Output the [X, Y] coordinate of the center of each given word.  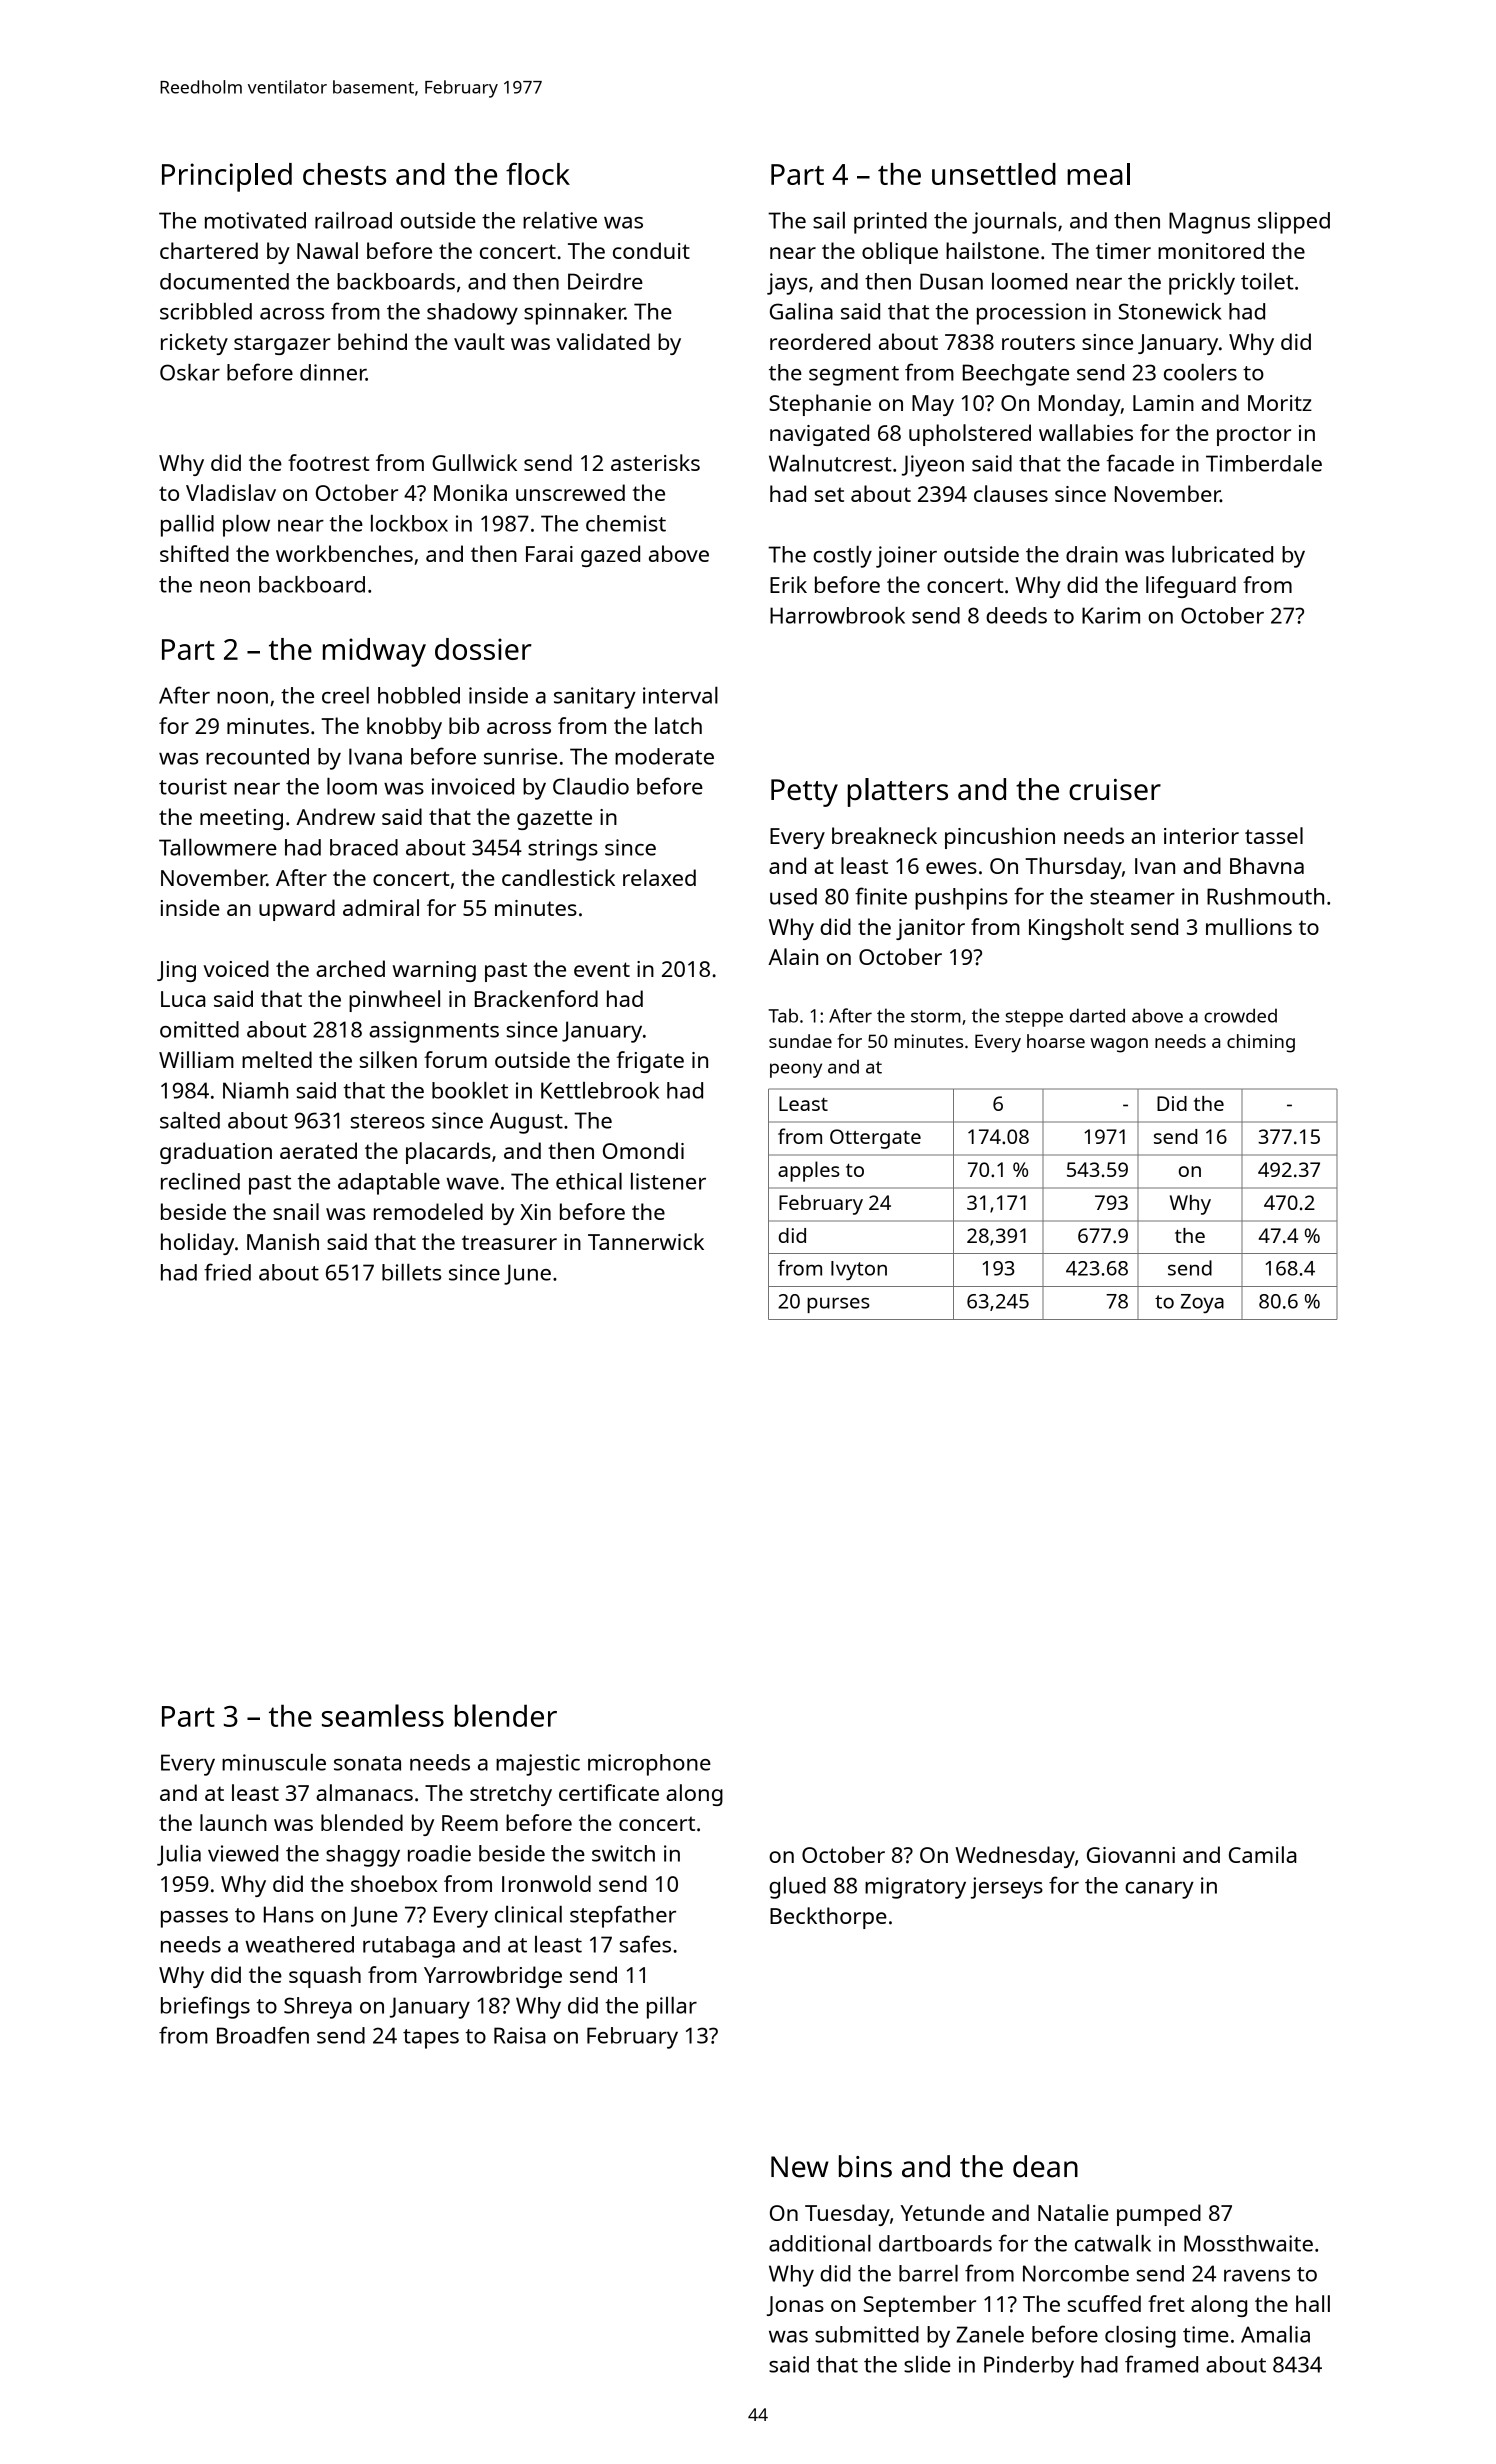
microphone [649, 1765]
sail [829, 220]
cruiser [1115, 789]
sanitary [595, 698]
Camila [1262, 1854]
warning [434, 971]
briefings [205, 2007]
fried [227, 1272]
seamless [383, 1715]
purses [838, 1305]
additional [820, 2243]
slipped [1294, 223]
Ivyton [859, 1270]
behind [372, 341]
